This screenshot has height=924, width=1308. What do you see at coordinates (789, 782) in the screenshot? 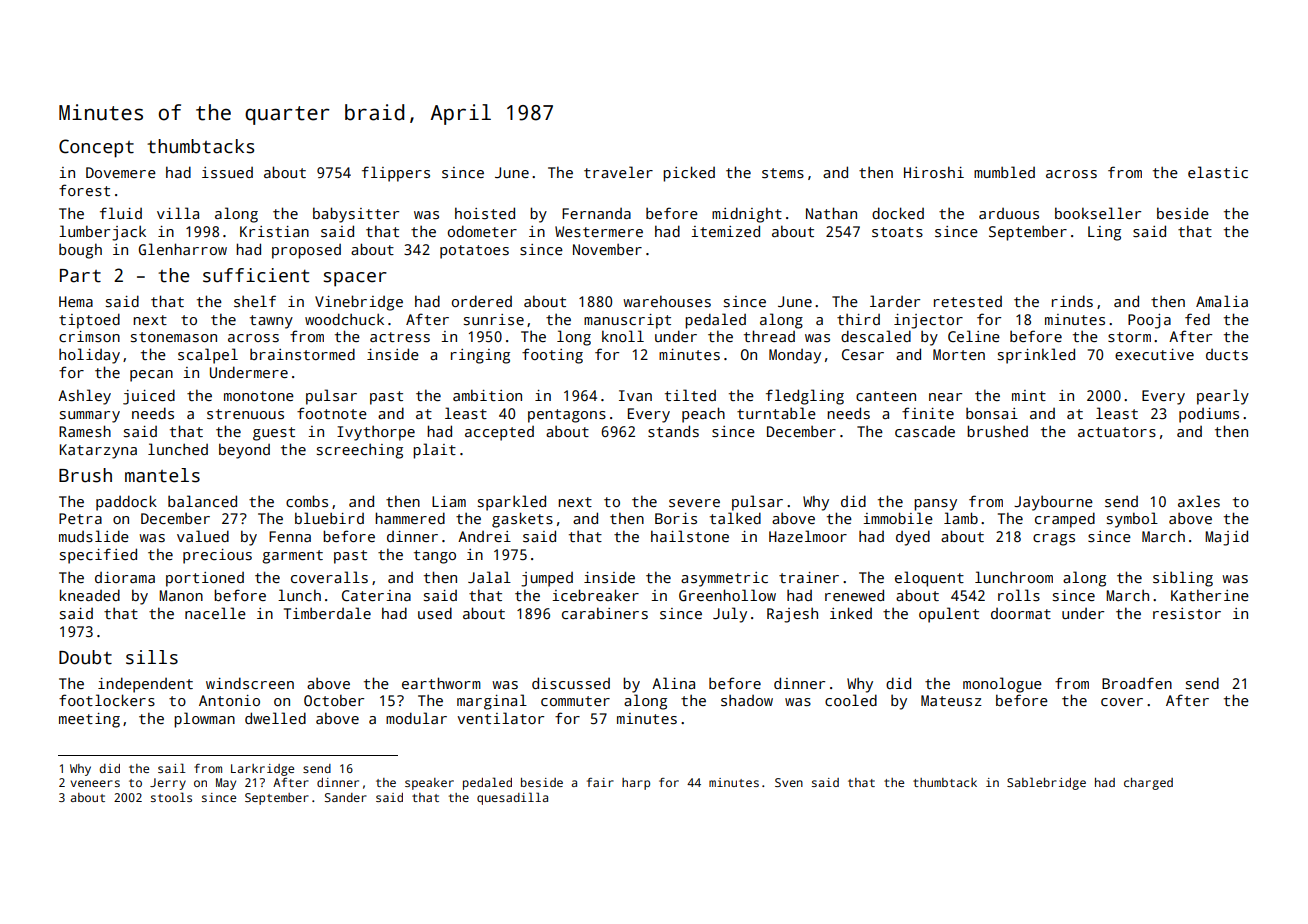
I see `Sven` at bounding box center [789, 782].
